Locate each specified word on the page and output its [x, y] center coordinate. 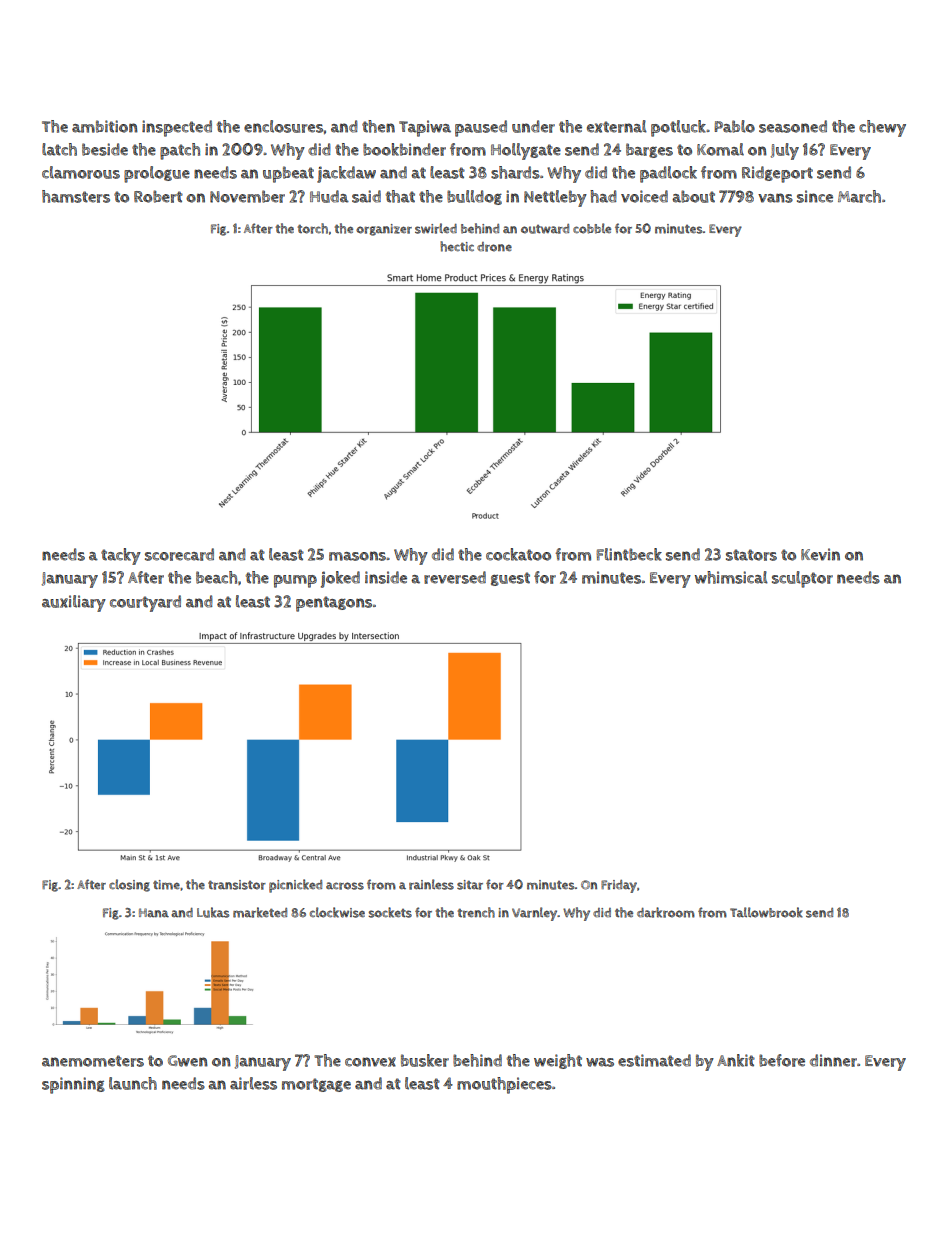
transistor [237, 885]
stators [751, 555]
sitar [470, 885]
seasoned [793, 126]
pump [295, 581]
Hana [154, 913]
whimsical [731, 577]
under [533, 126]
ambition [105, 126]
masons [358, 556]
